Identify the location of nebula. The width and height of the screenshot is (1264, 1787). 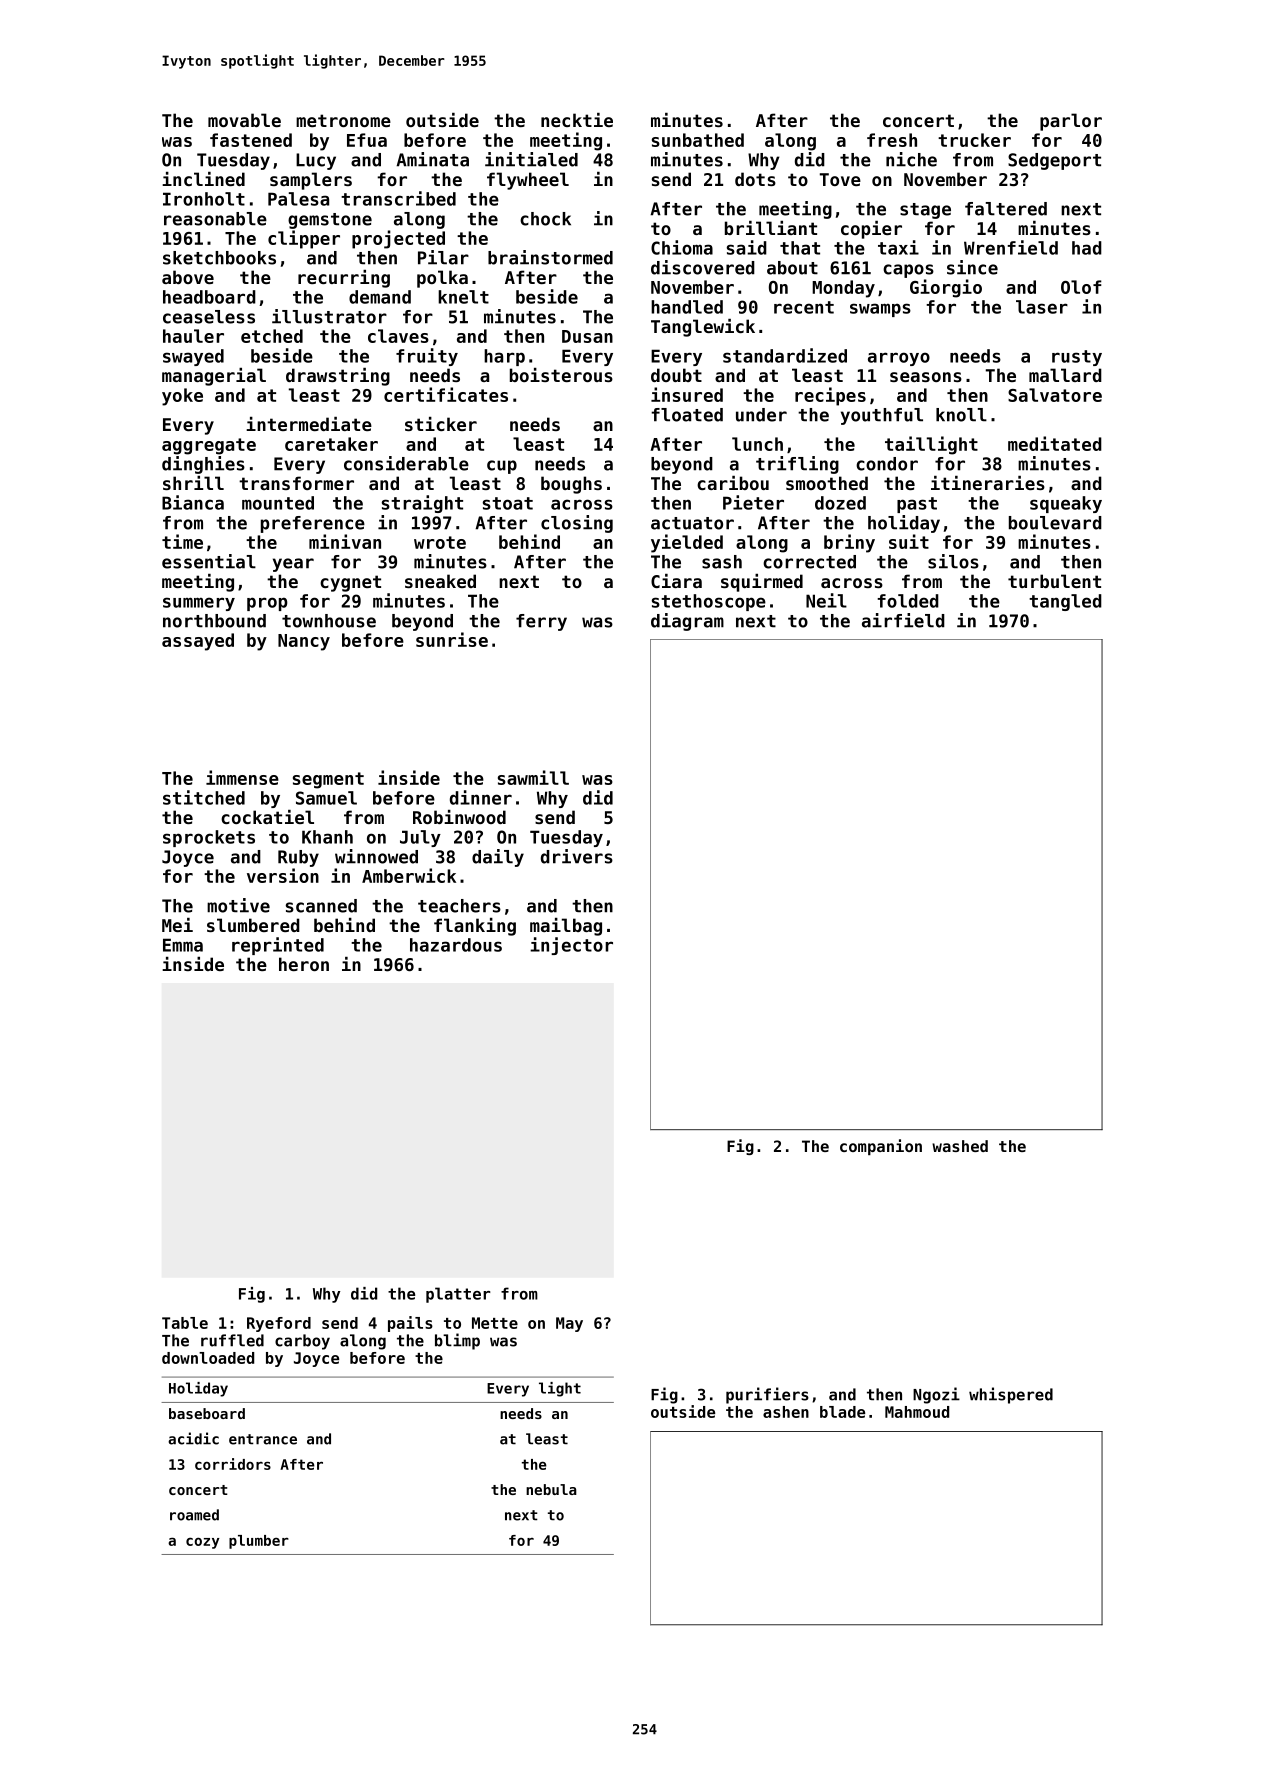
(551, 1489).
